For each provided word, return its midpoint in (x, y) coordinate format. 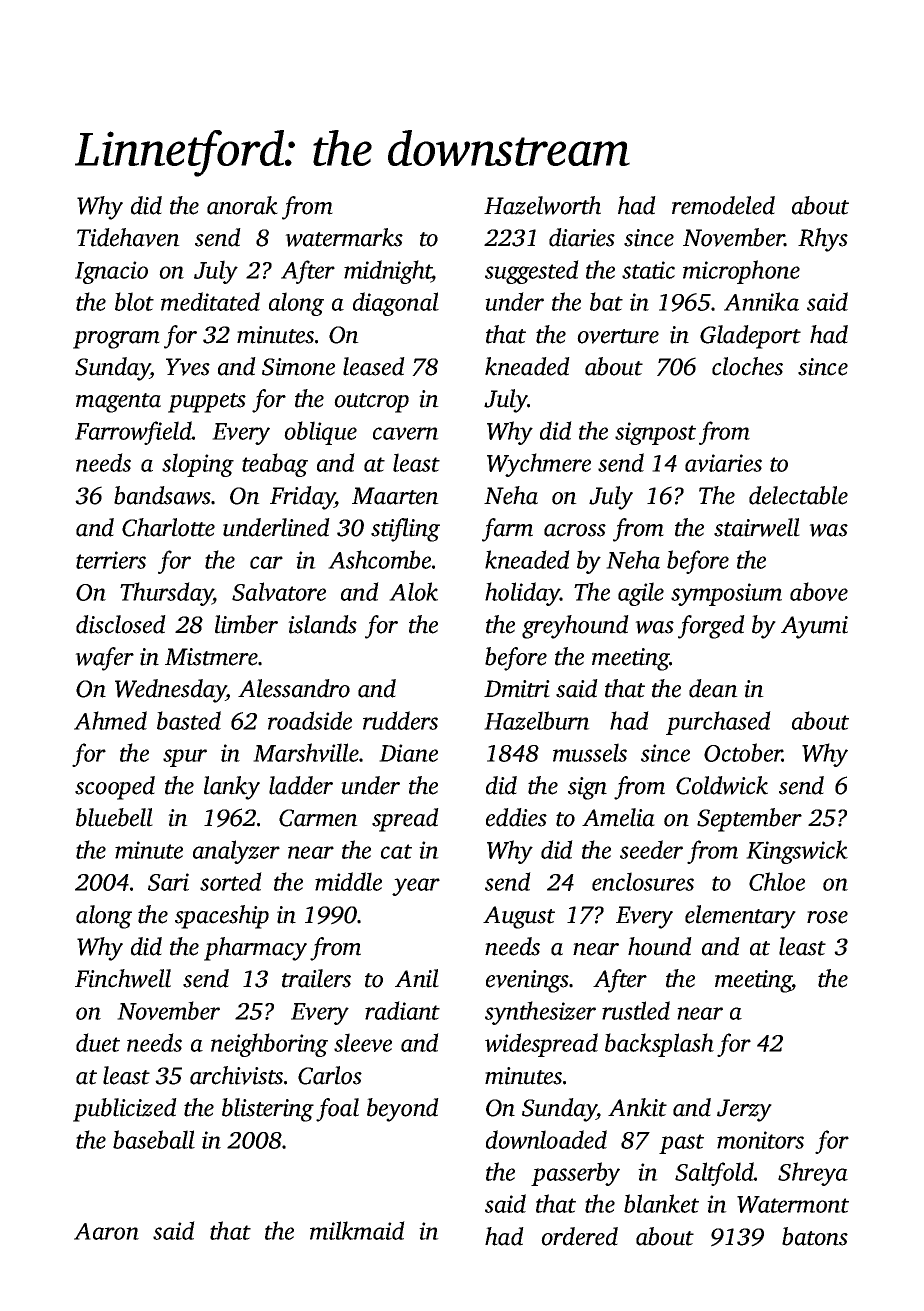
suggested (532, 272)
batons (815, 1236)
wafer (104, 659)
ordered (579, 1236)
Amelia (618, 817)
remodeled (723, 205)
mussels (590, 752)
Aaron (106, 1231)
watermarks (344, 237)
